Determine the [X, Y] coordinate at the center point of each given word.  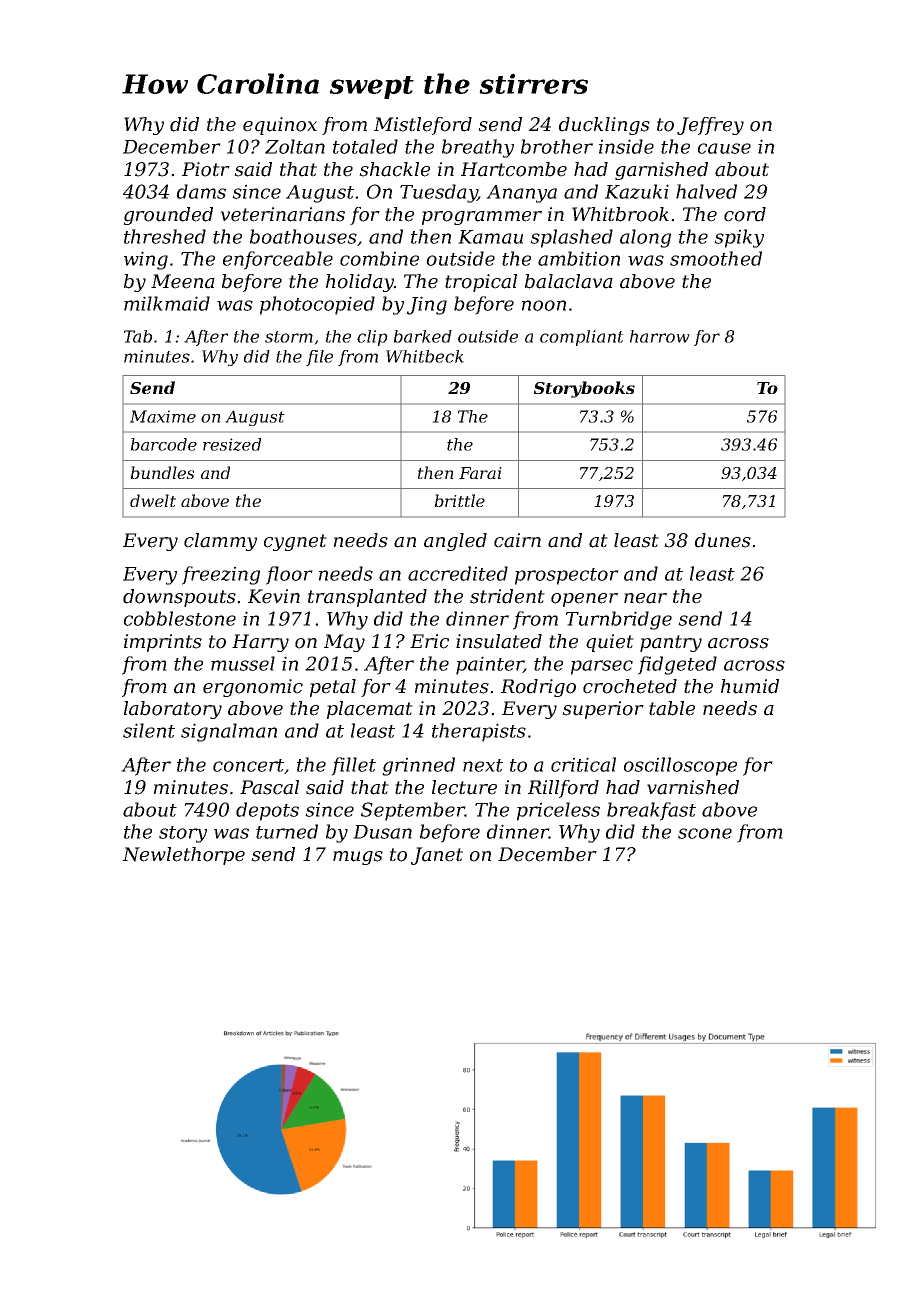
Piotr [206, 169]
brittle [459, 500]
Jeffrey [710, 126]
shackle [394, 169]
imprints [163, 643]
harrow [660, 336]
